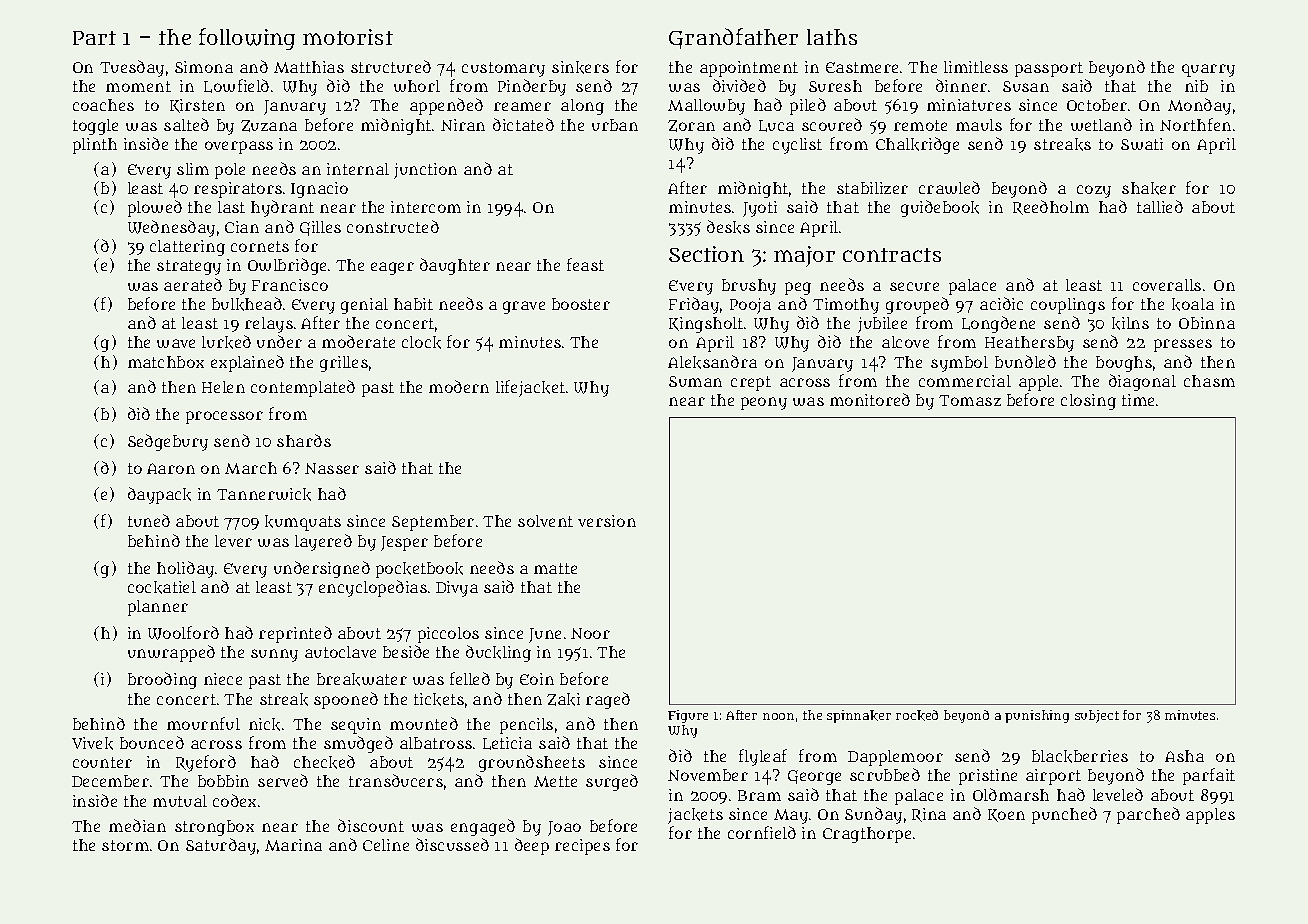  Describe the element at coordinates (607, 521) in the screenshot. I see `version` at that location.
